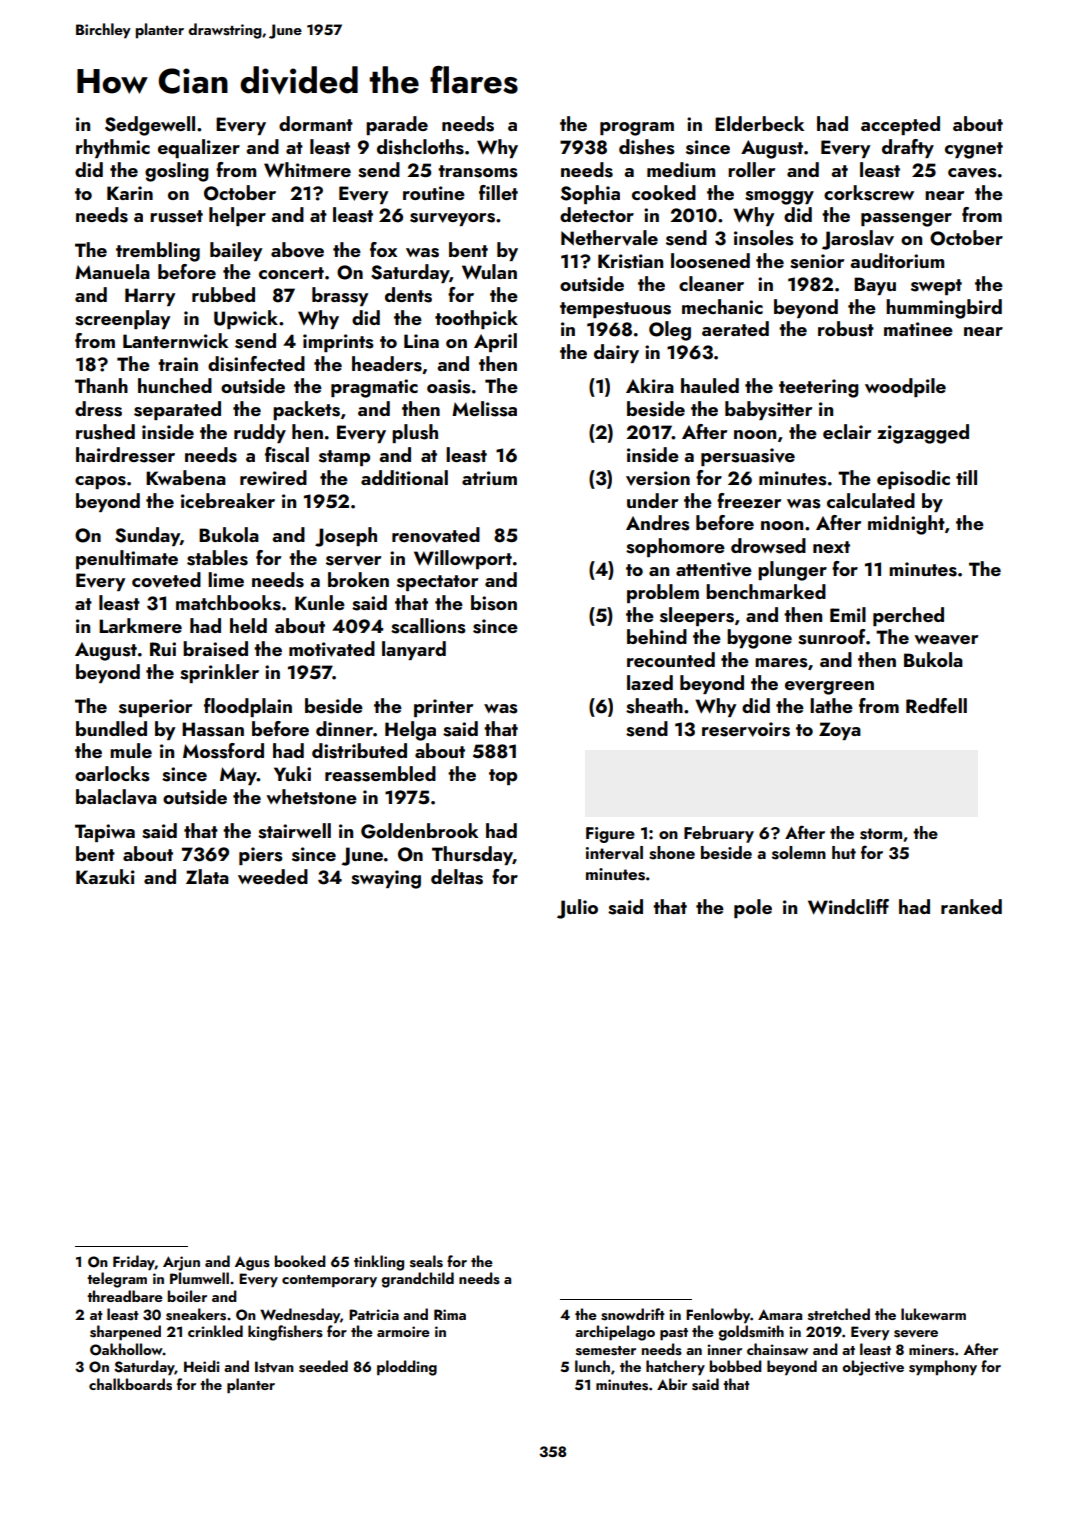 The width and height of the screenshot is (1078, 1524). I want to click on pole, so click(753, 908).
